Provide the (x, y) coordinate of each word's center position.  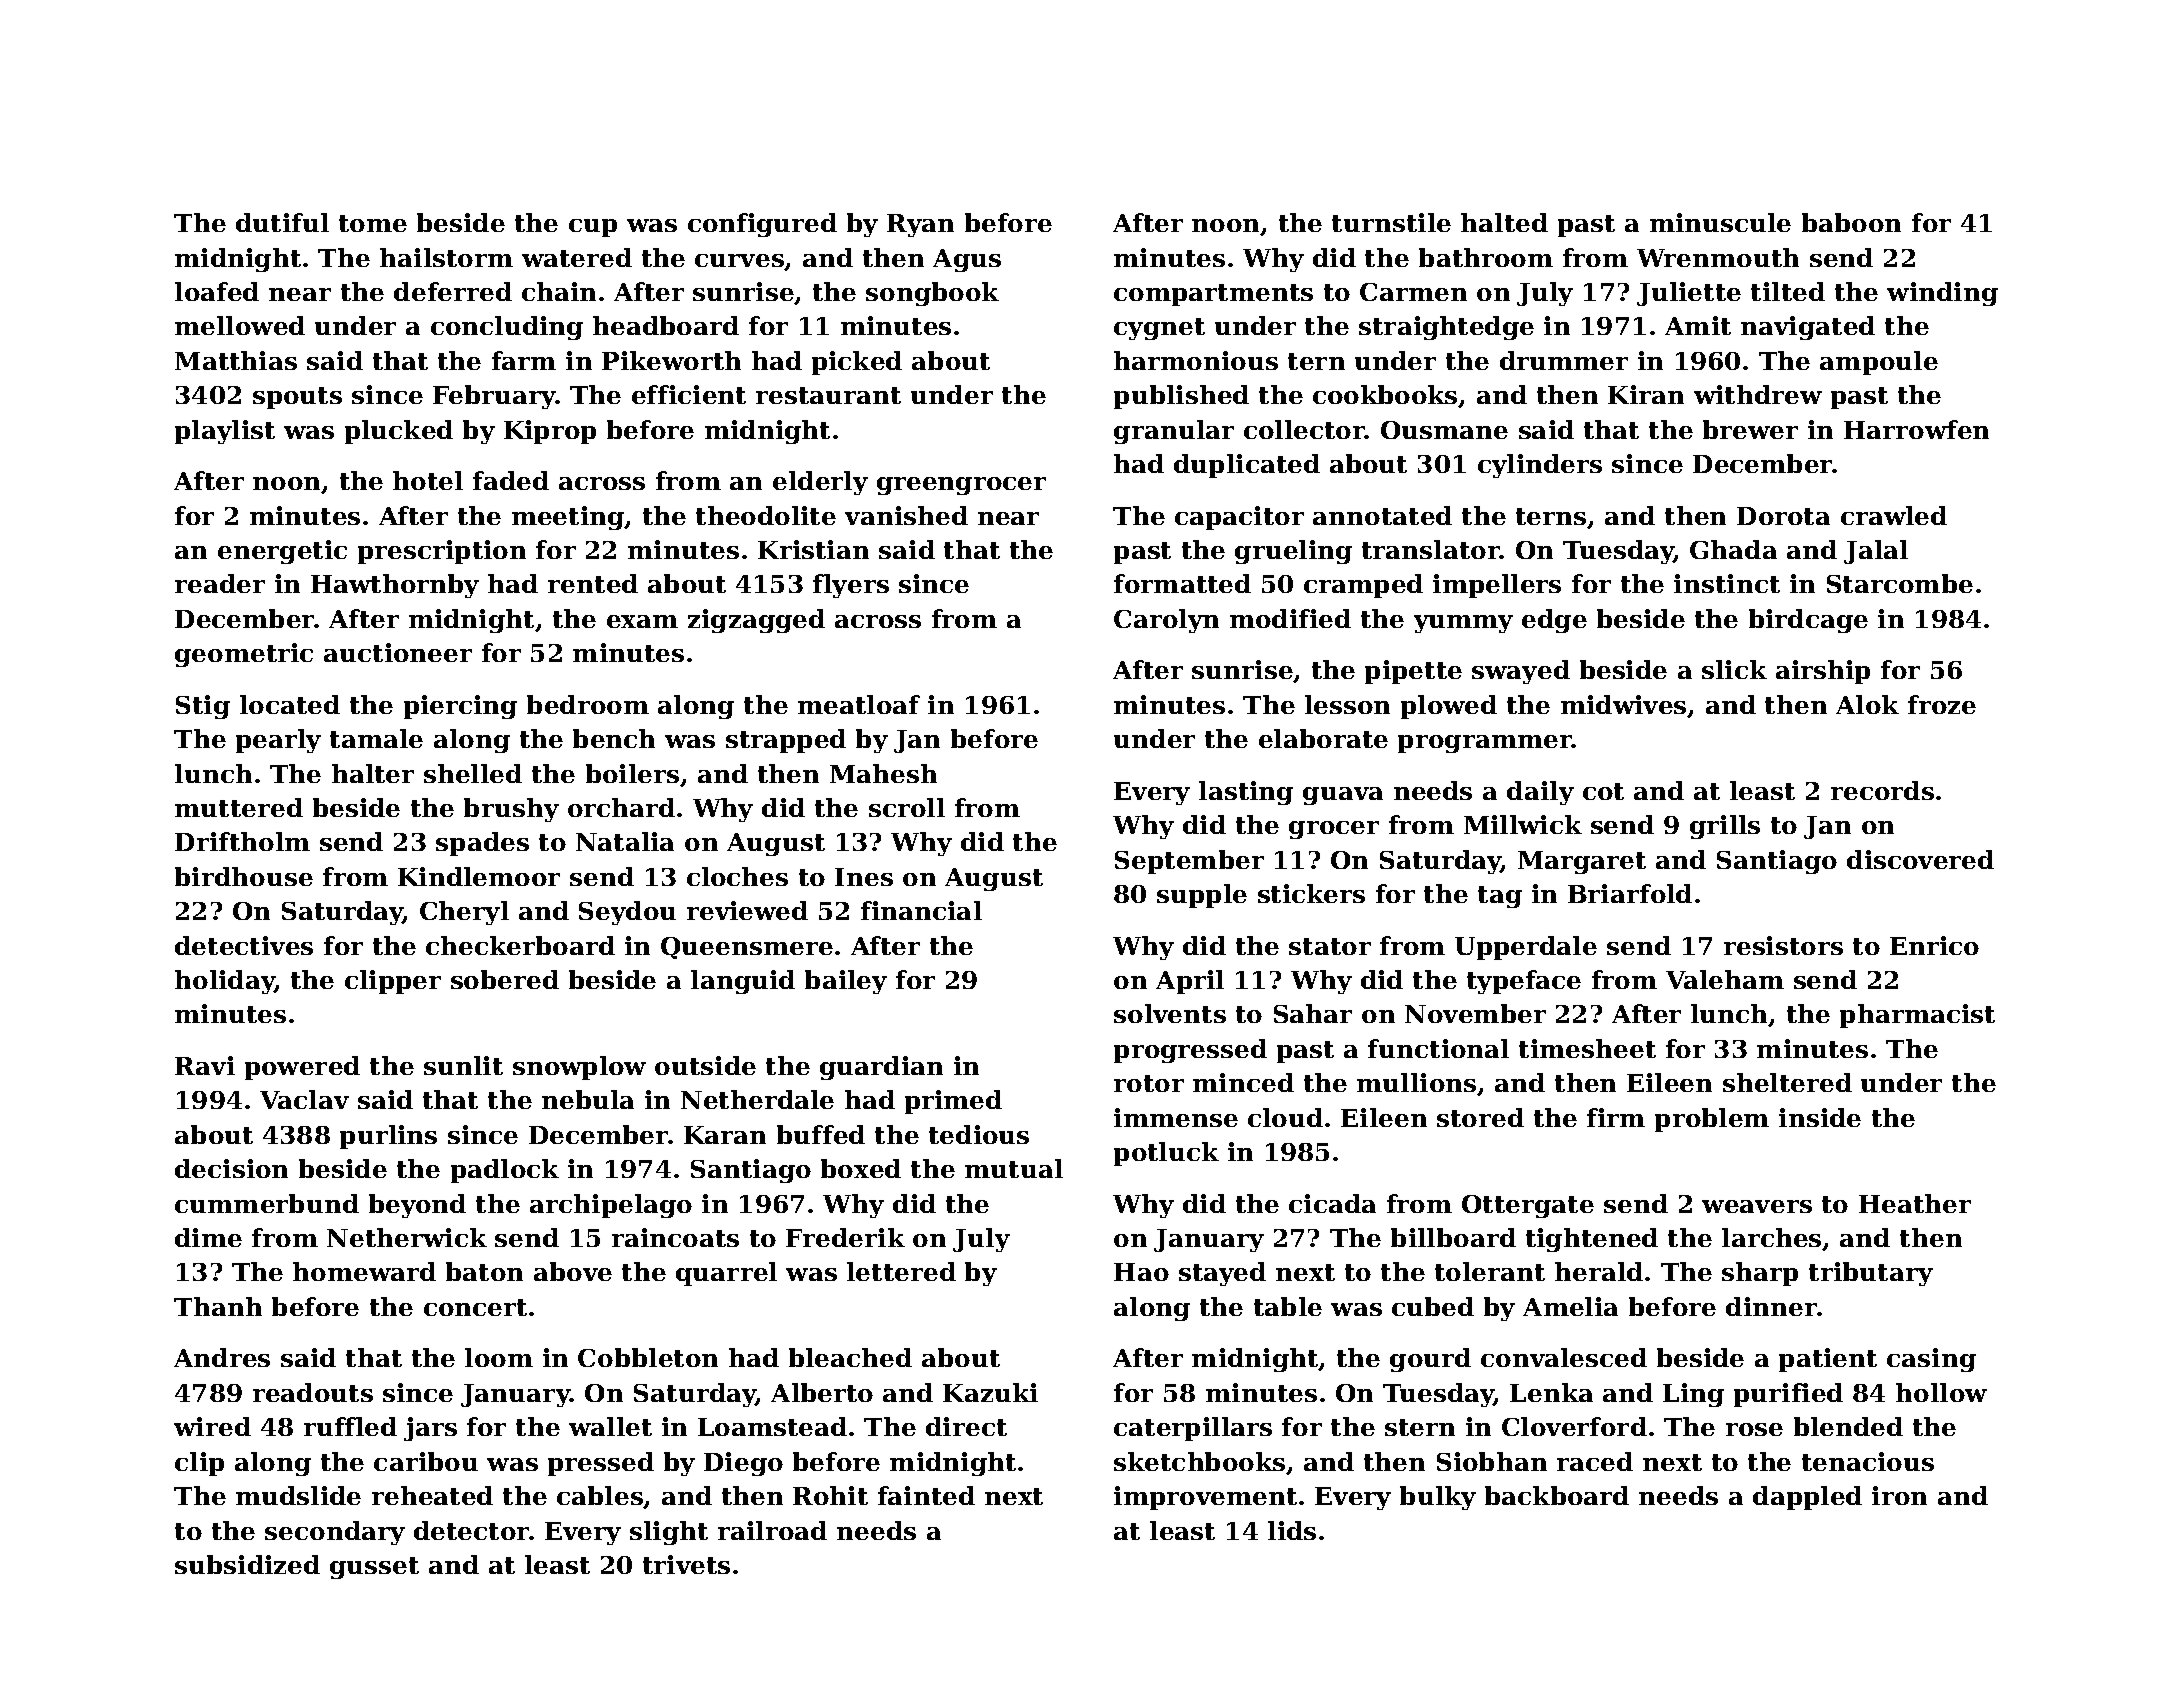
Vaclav (304, 1099)
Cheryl (464, 913)
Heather (1915, 1203)
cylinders (1540, 466)
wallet (610, 1426)
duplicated (1247, 466)
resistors (1783, 945)
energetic (282, 552)
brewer (1750, 429)
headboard (666, 325)
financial (921, 910)
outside (705, 1065)
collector (1304, 429)
